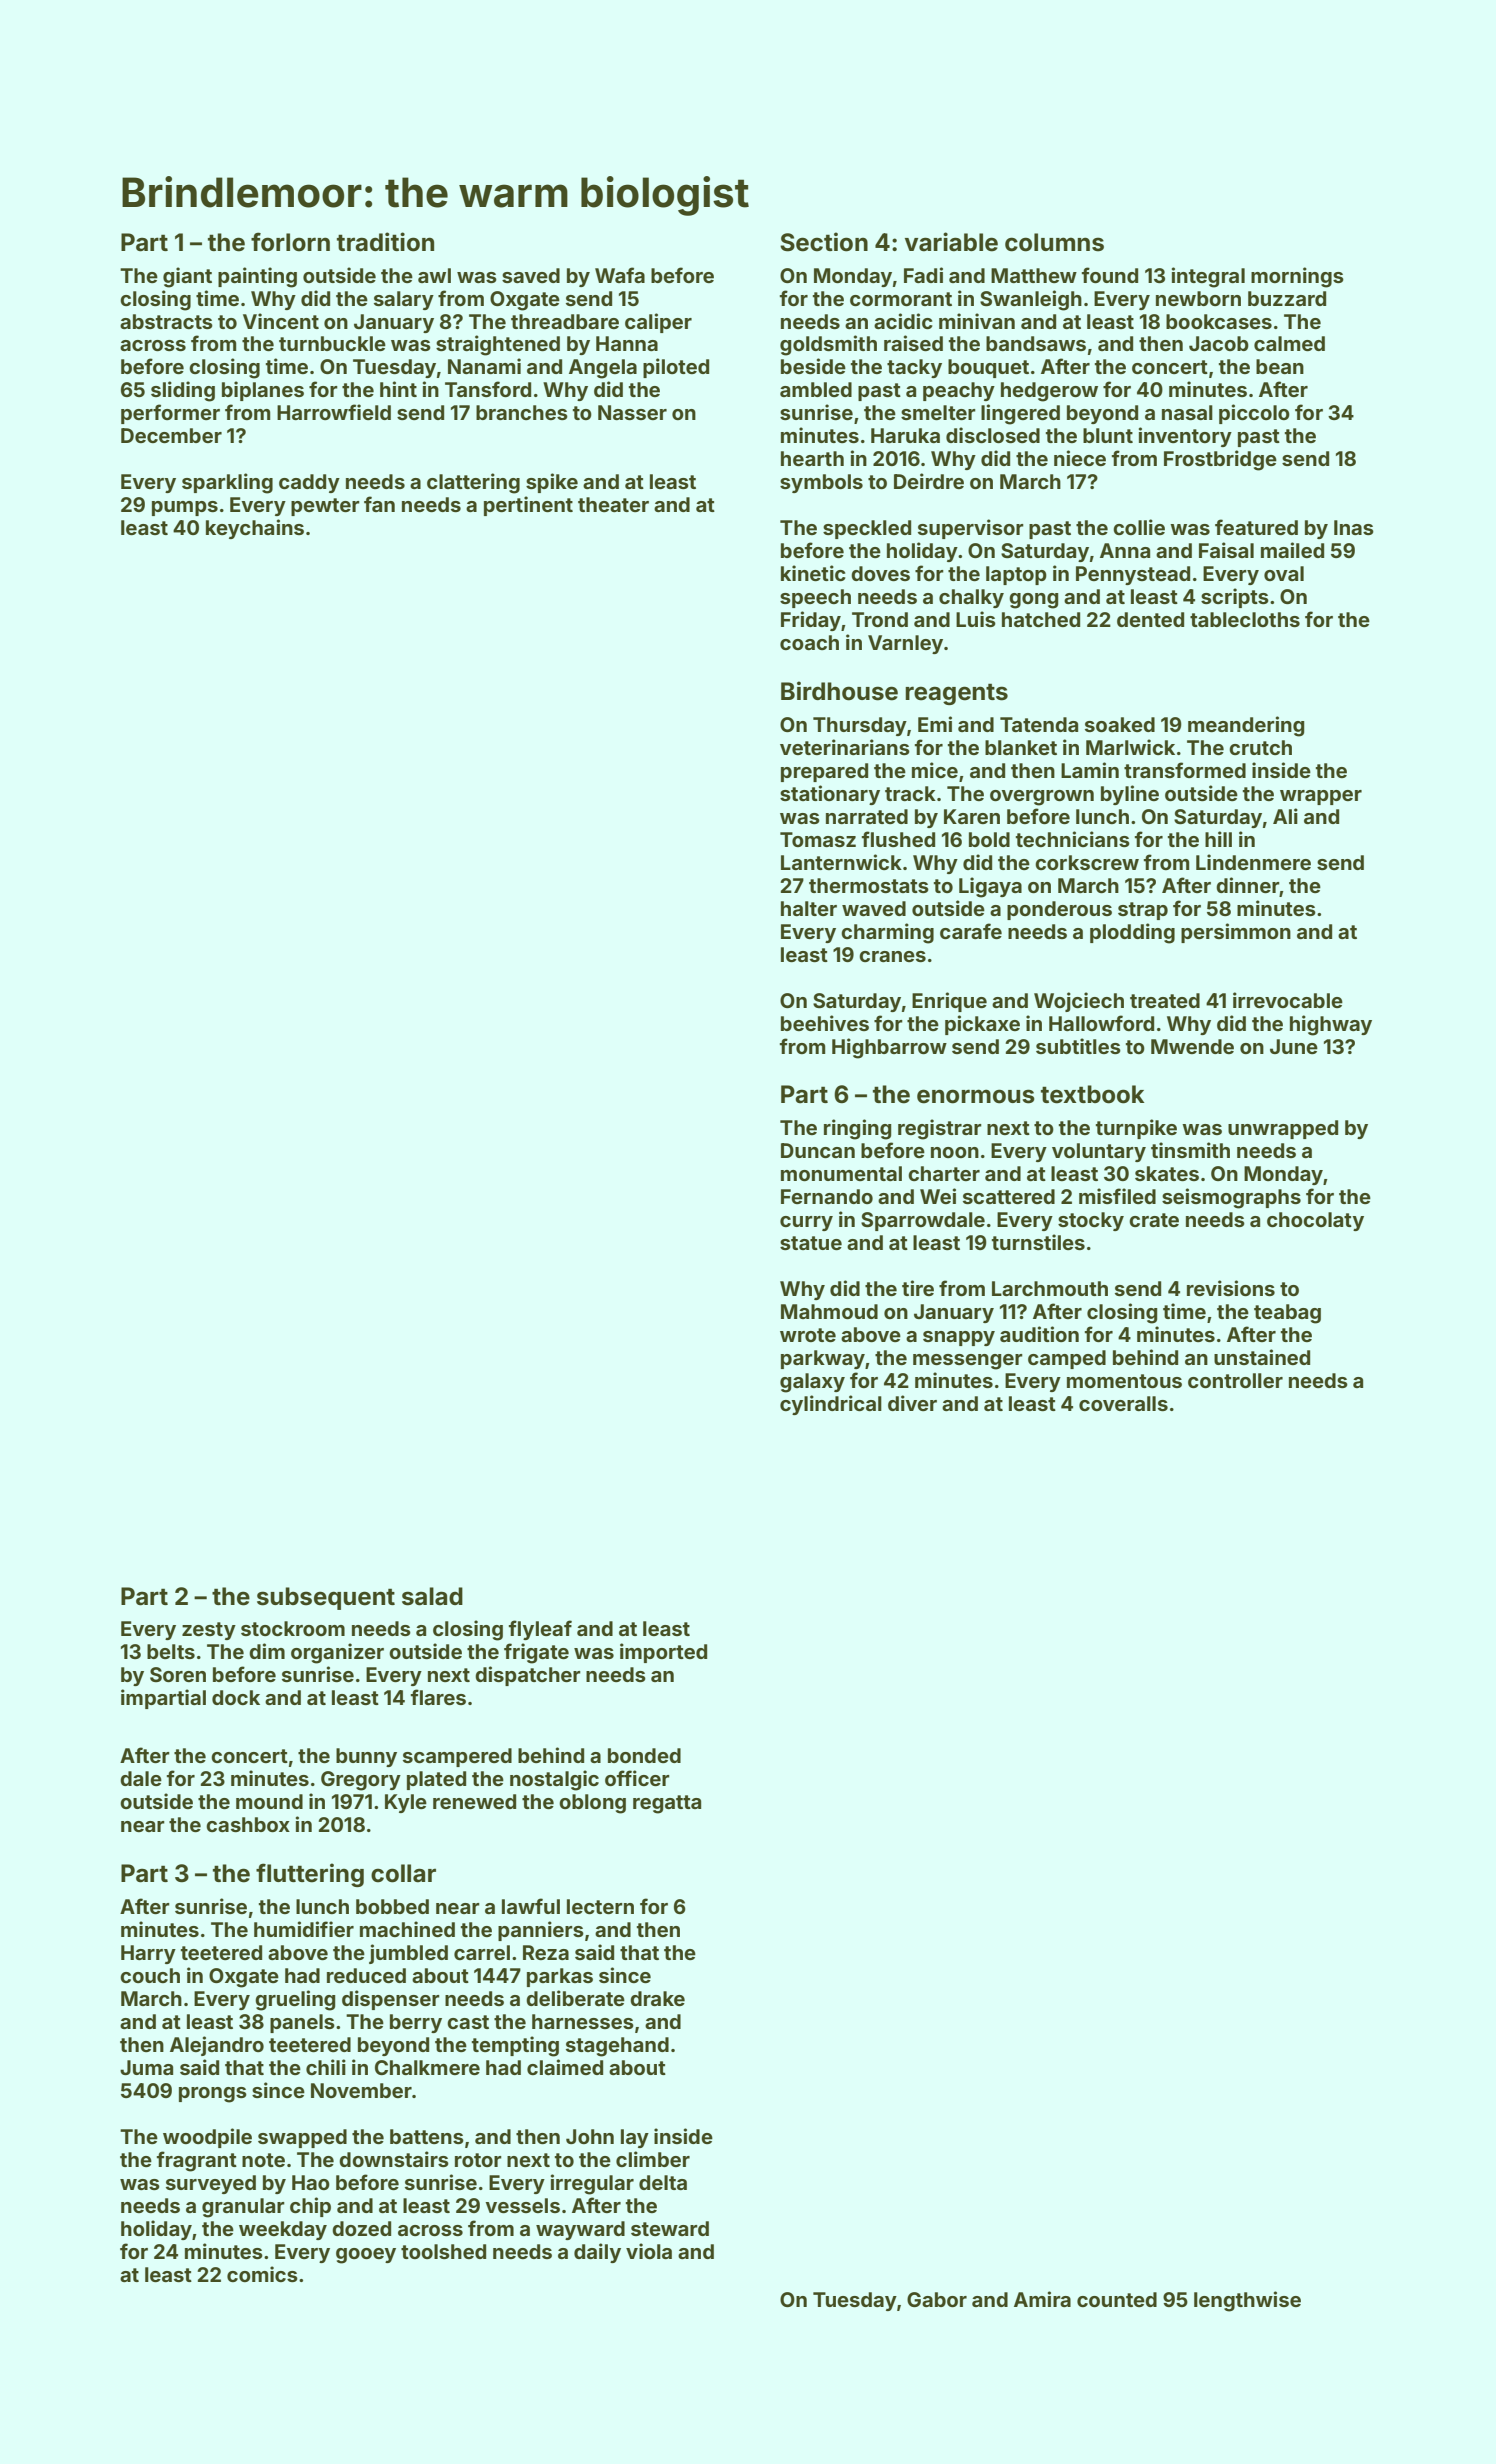  Describe the element at coordinates (1235, 1380) in the document. I see `controller` at that location.
